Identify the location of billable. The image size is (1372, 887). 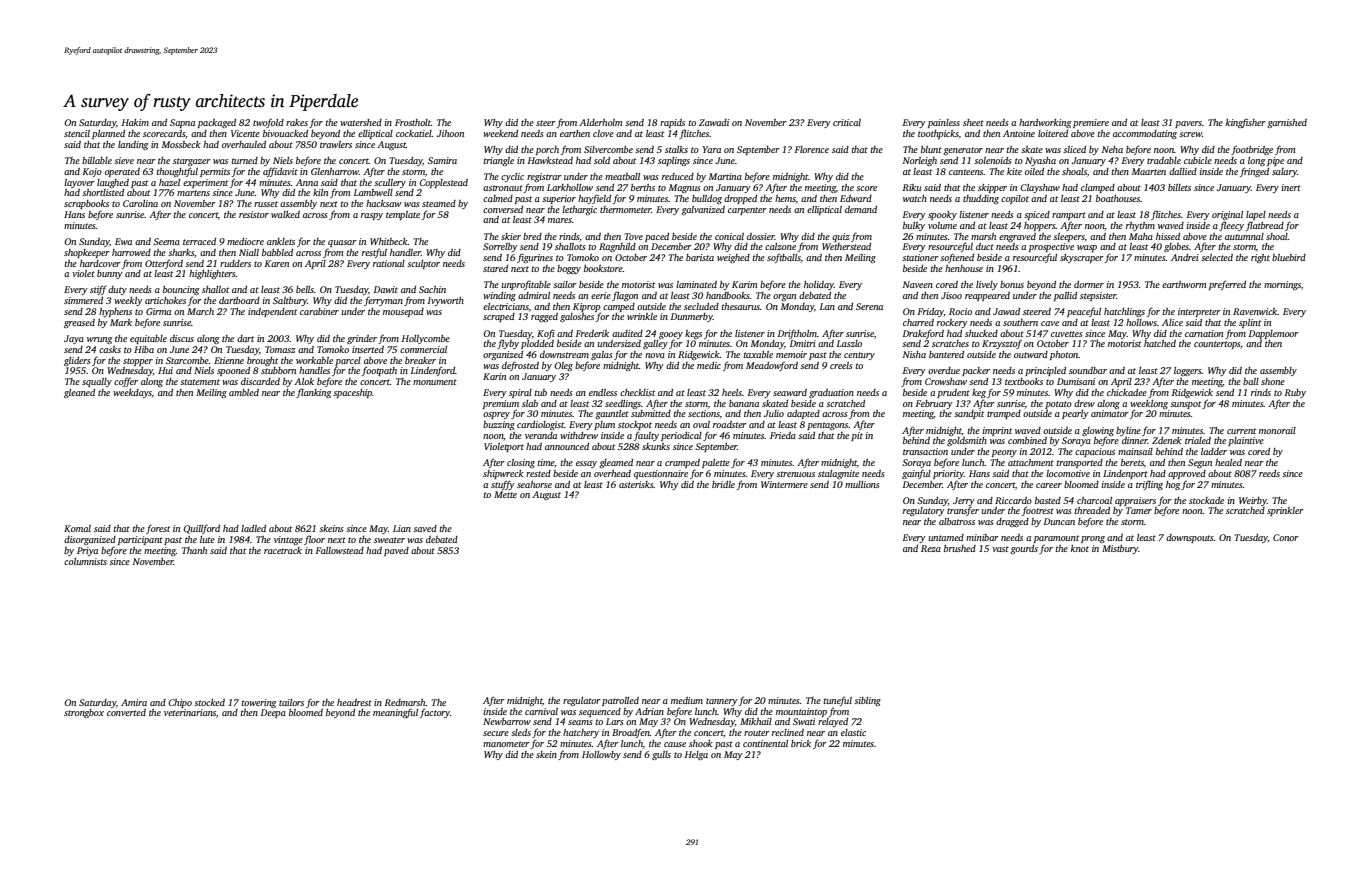
(97, 160).
